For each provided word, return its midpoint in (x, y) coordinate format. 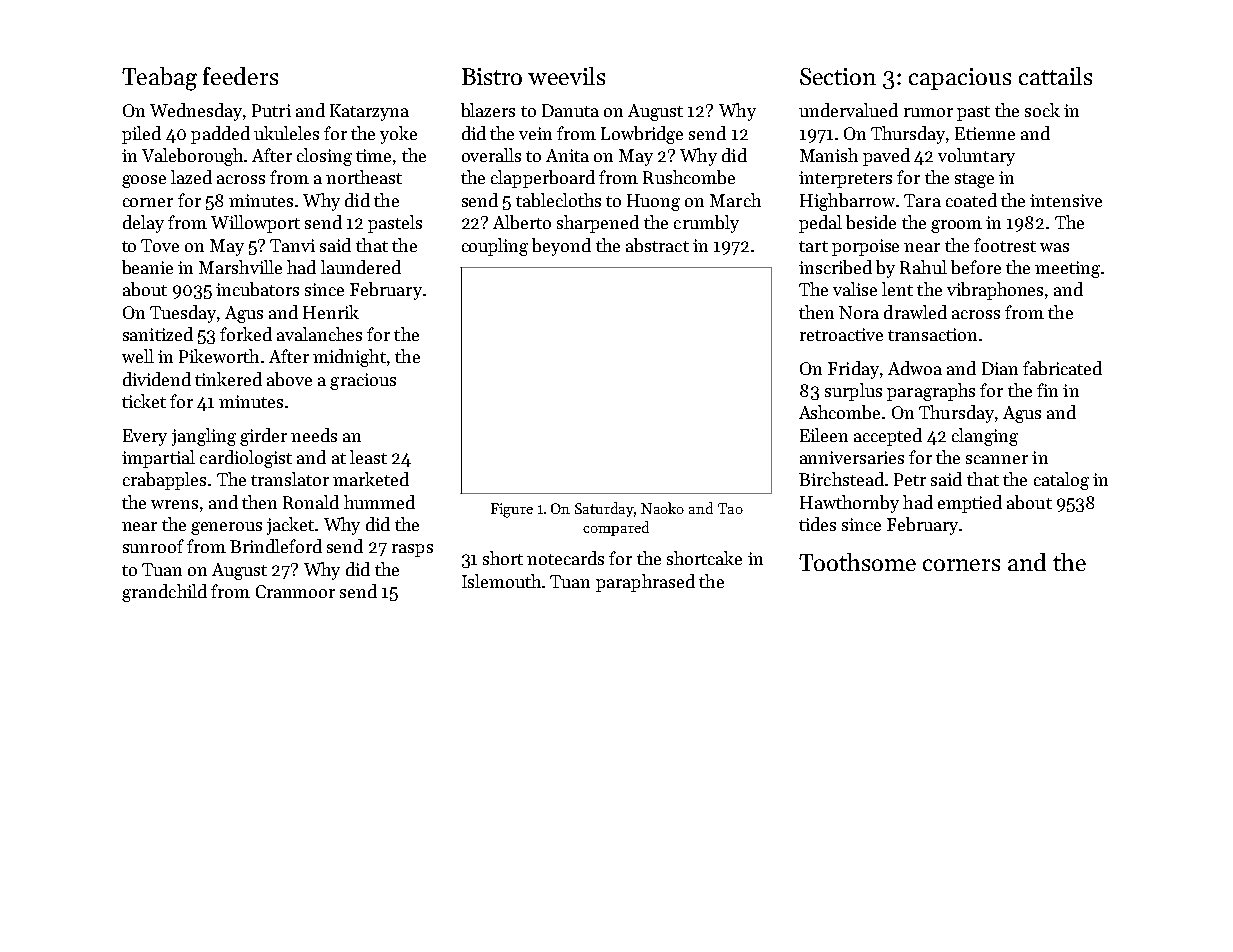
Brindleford (276, 546)
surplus (853, 392)
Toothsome (857, 562)
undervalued (848, 110)
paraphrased (645, 583)
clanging (985, 437)
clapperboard (543, 179)
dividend (157, 379)
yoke (398, 135)
